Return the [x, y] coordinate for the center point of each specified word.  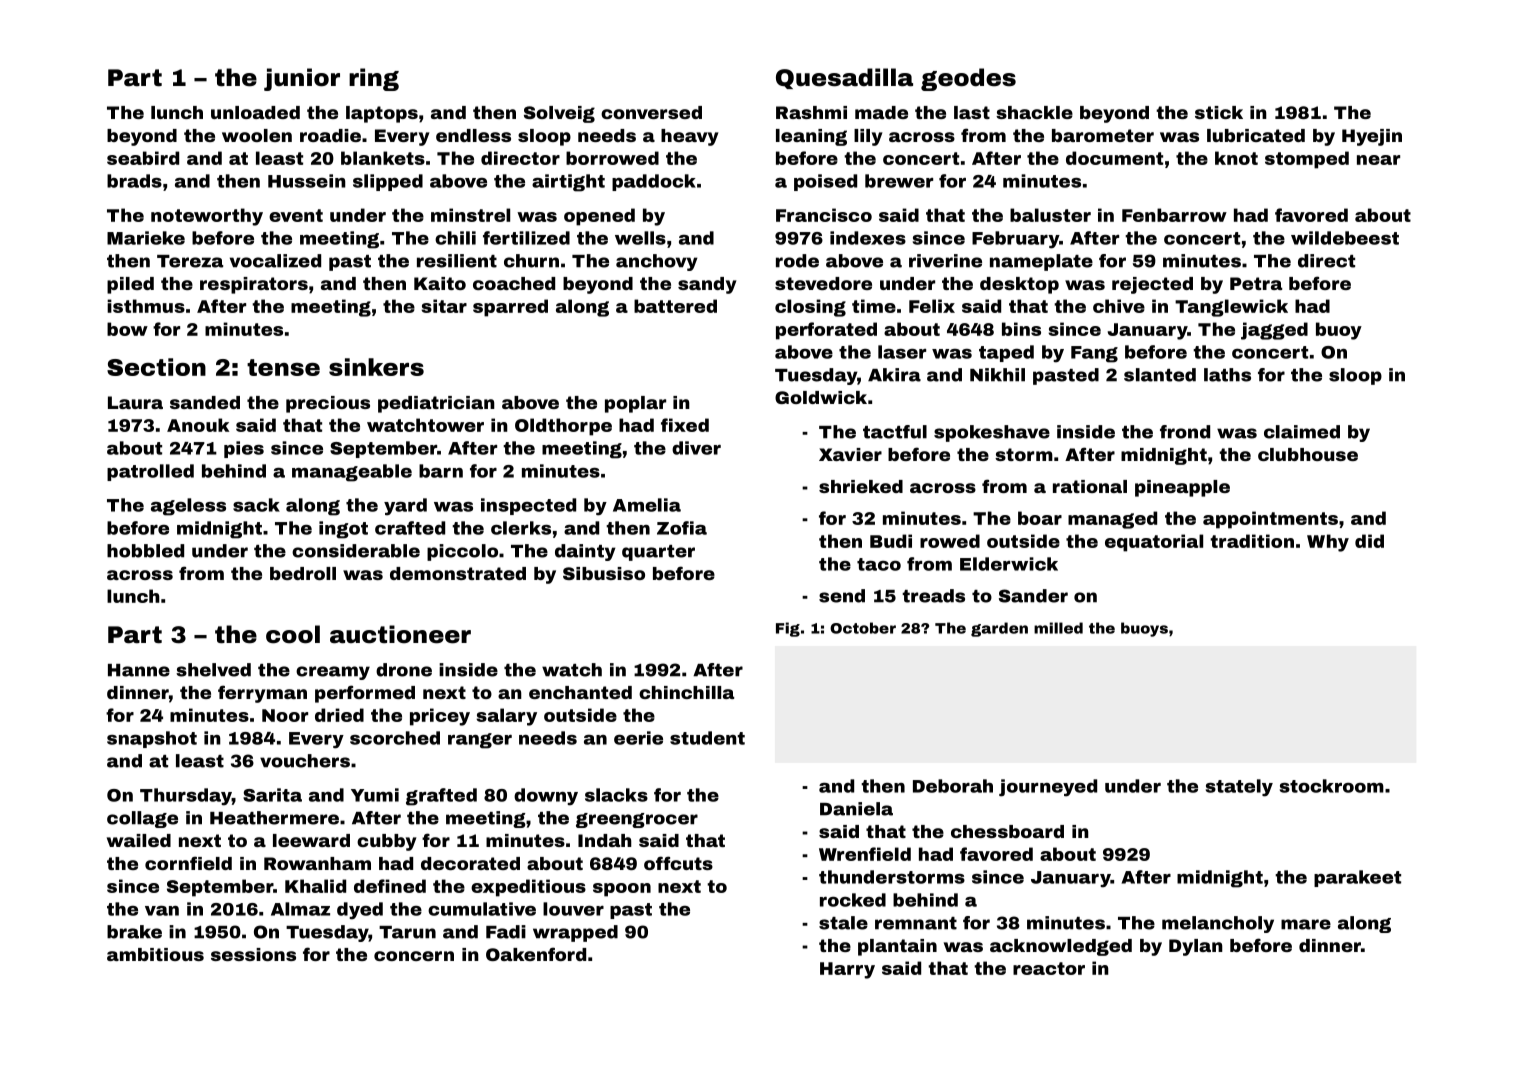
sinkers [376, 367]
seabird [143, 158]
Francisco [824, 215]
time [874, 306]
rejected [1152, 285]
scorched [395, 738]
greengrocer [637, 820]
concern [414, 956]
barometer [1103, 135]
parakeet [1357, 878]
